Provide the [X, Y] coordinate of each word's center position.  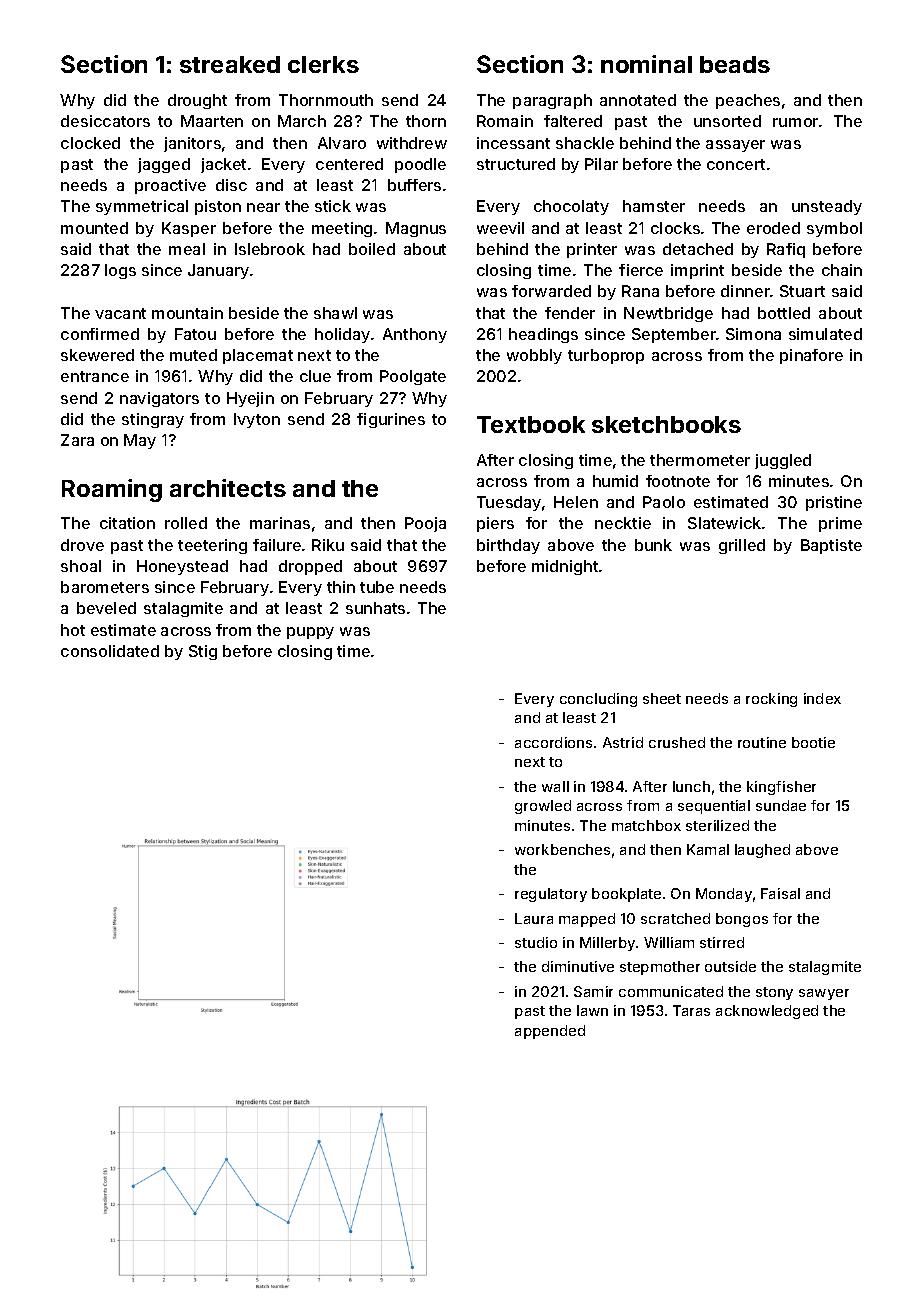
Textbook [531, 424]
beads [735, 64]
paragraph [552, 101]
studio [536, 942]
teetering [212, 546]
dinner [745, 291]
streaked [230, 64]
